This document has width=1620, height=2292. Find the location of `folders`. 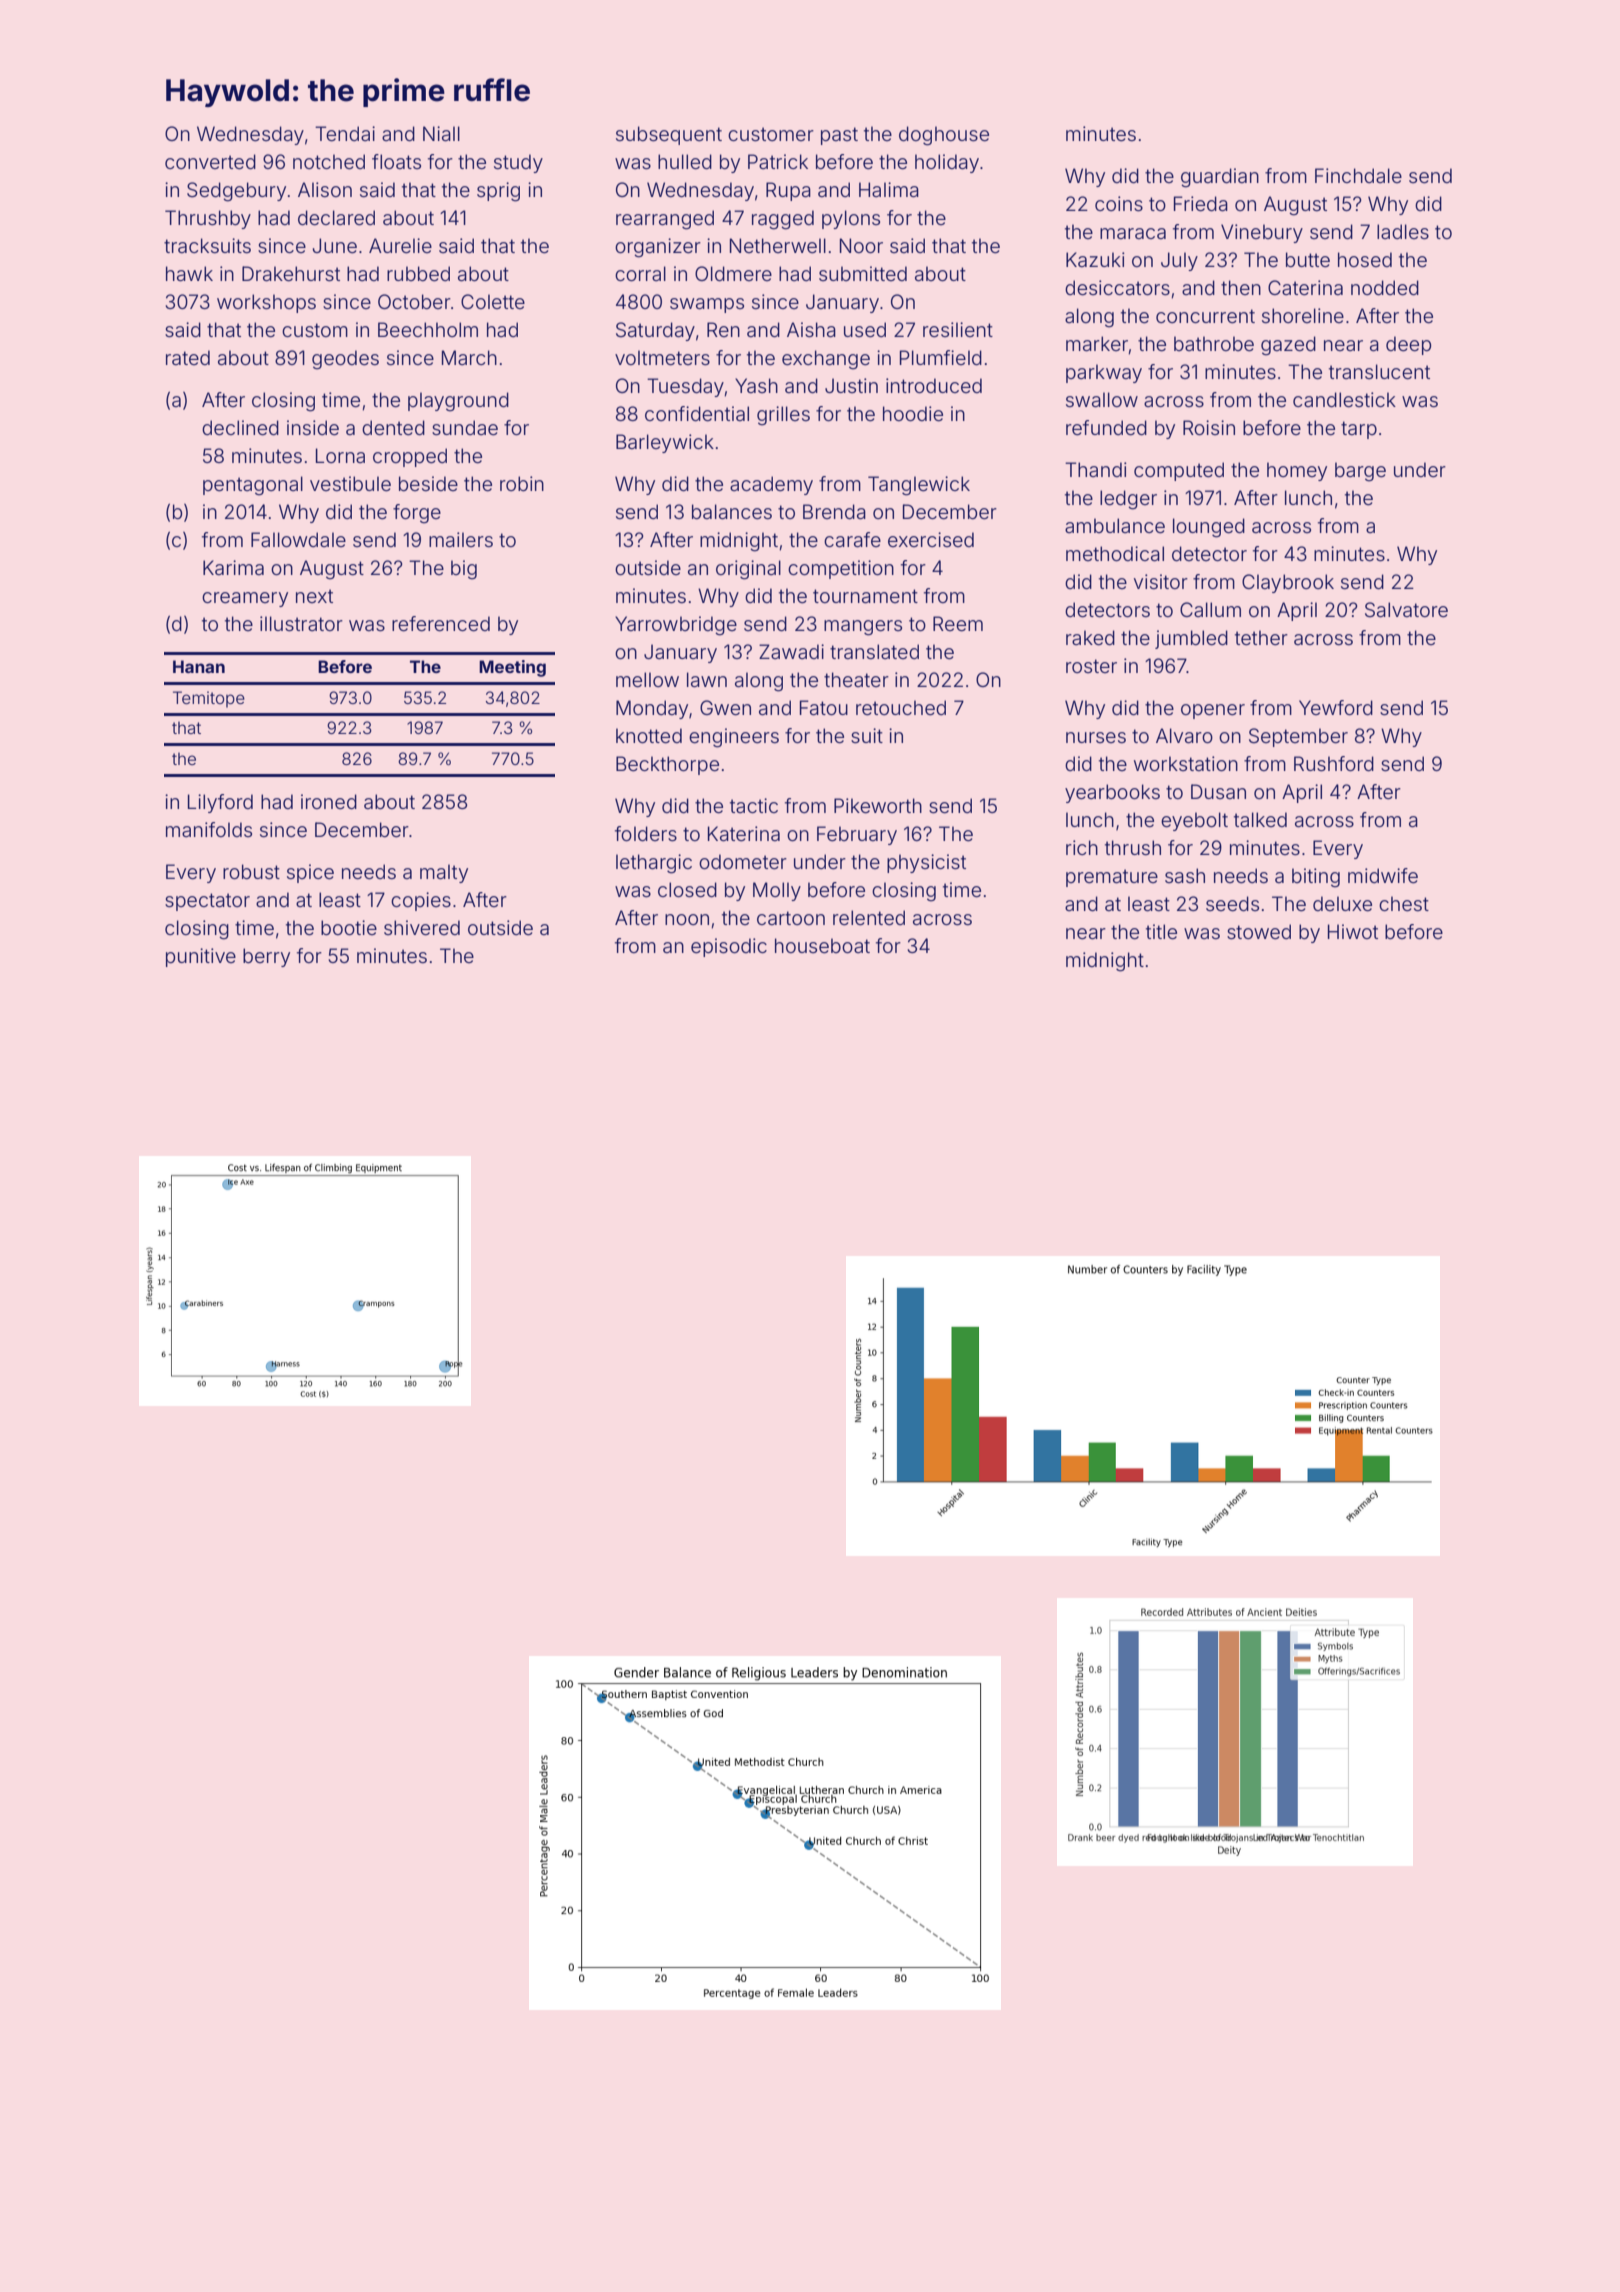

folders is located at coordinates (646, 833).
